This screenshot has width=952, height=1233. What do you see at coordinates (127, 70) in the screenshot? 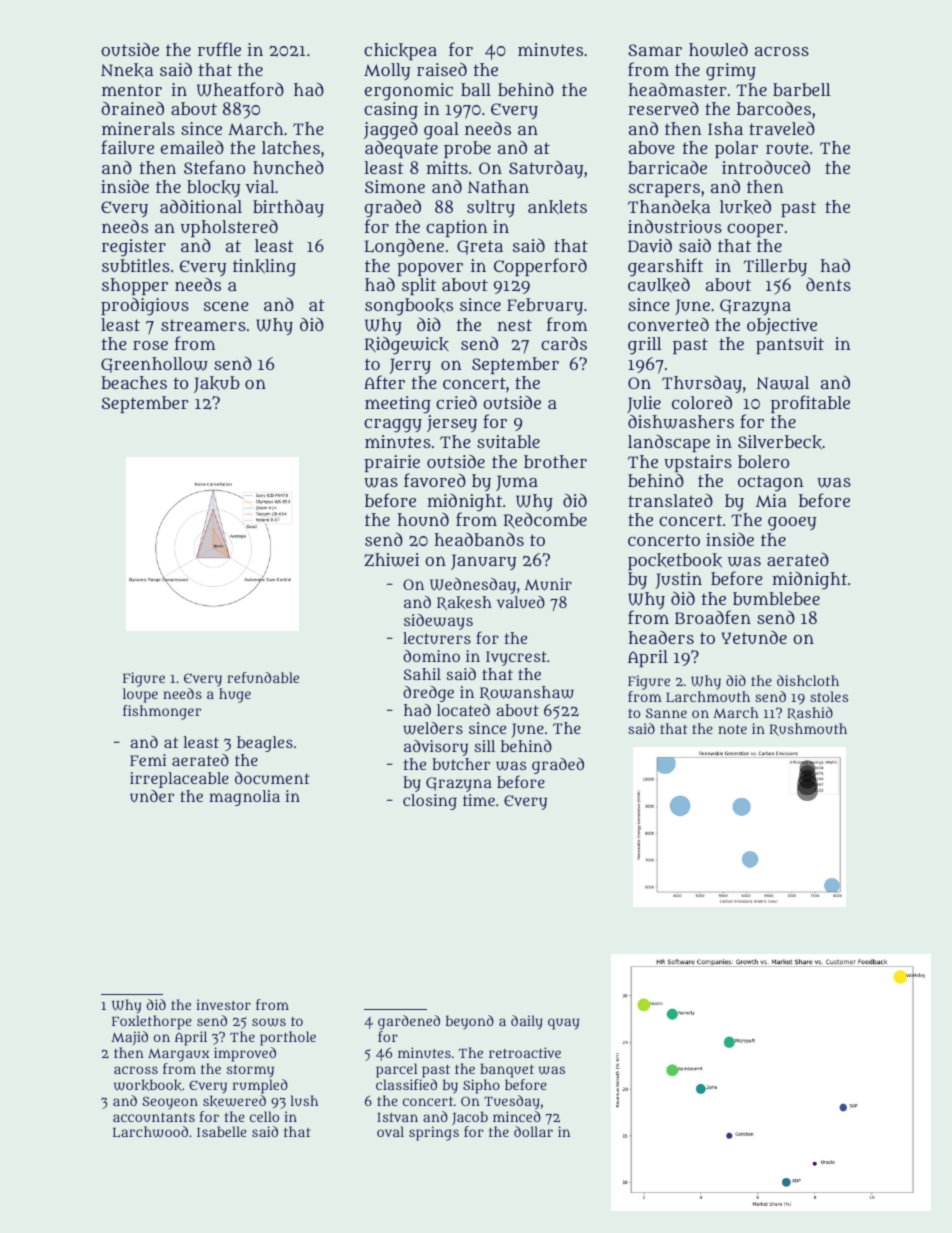
I see `Nneka` at bounding box center [127, 70].
